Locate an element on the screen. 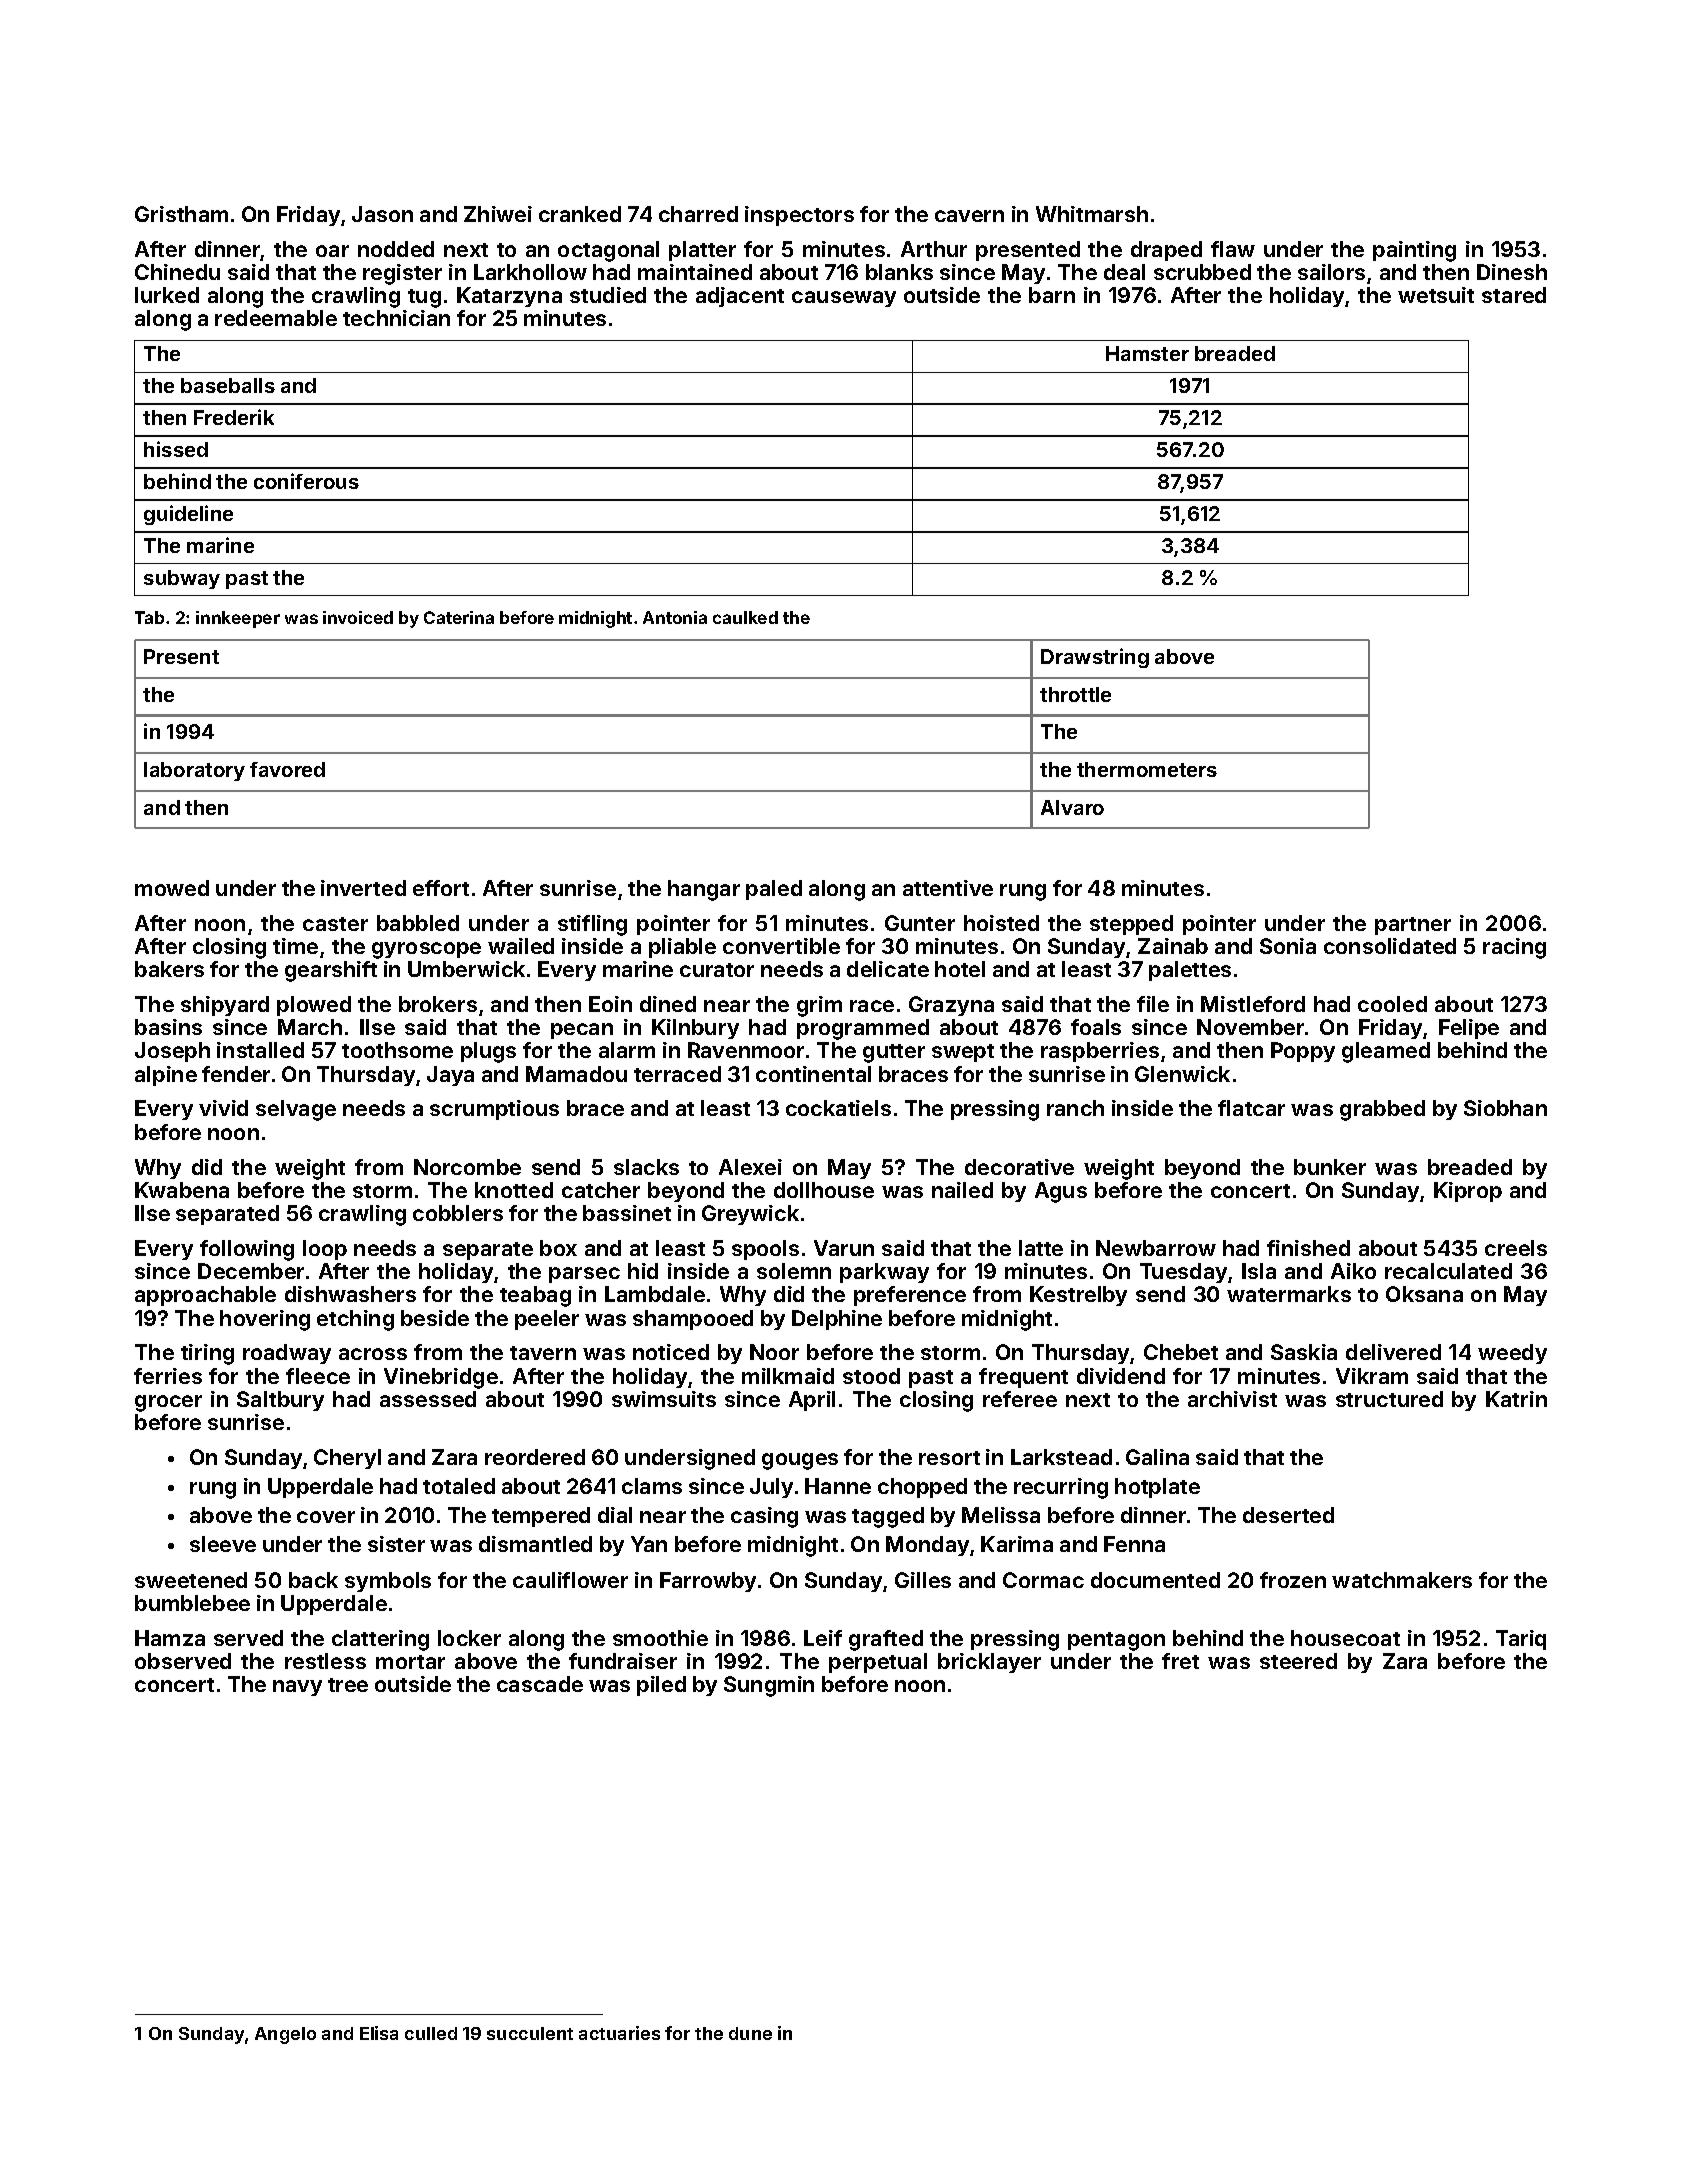  Drawstring is located at coordinates (1095, 658).
